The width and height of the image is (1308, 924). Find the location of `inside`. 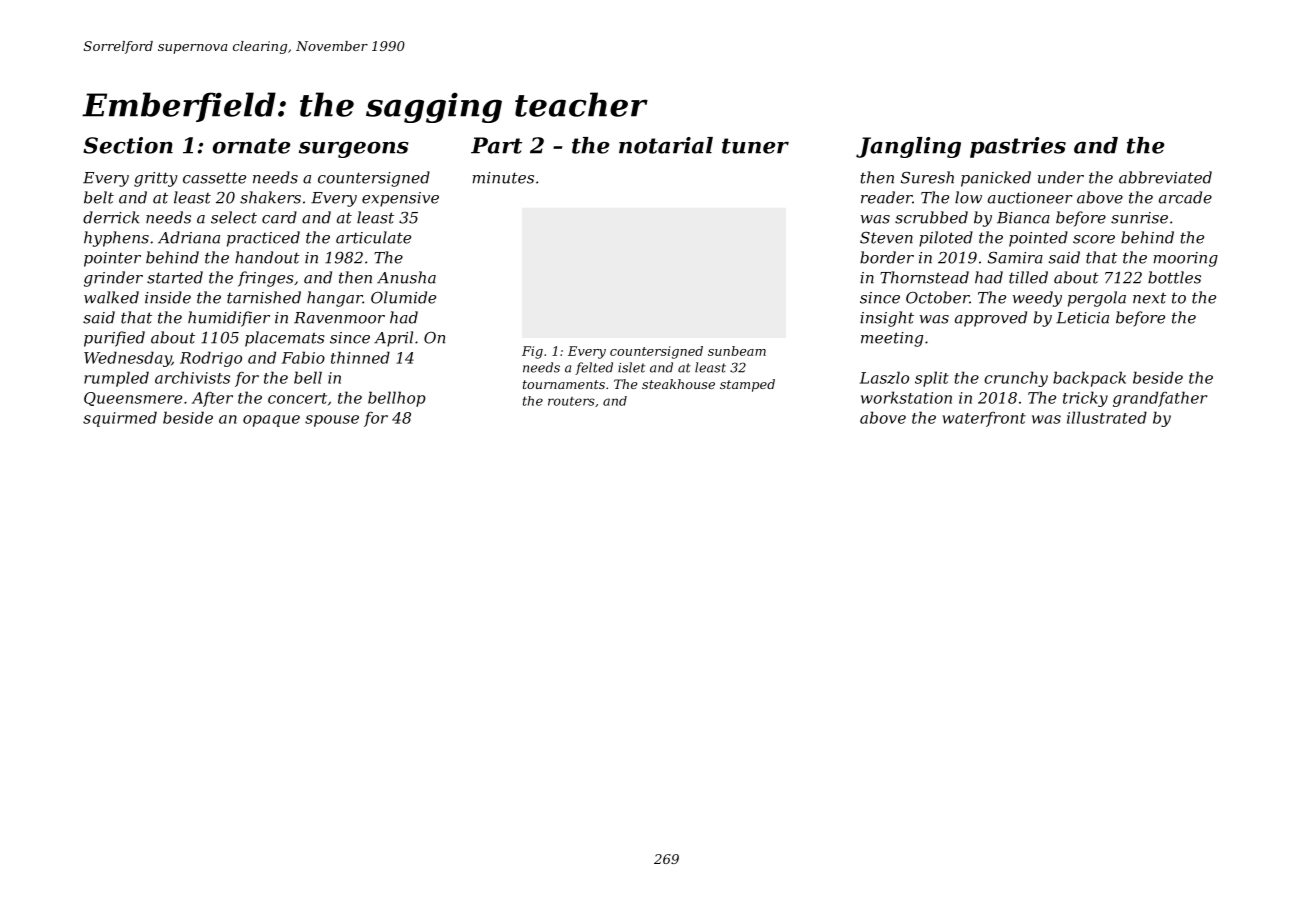

inside is located at coordinates (168, 297).
